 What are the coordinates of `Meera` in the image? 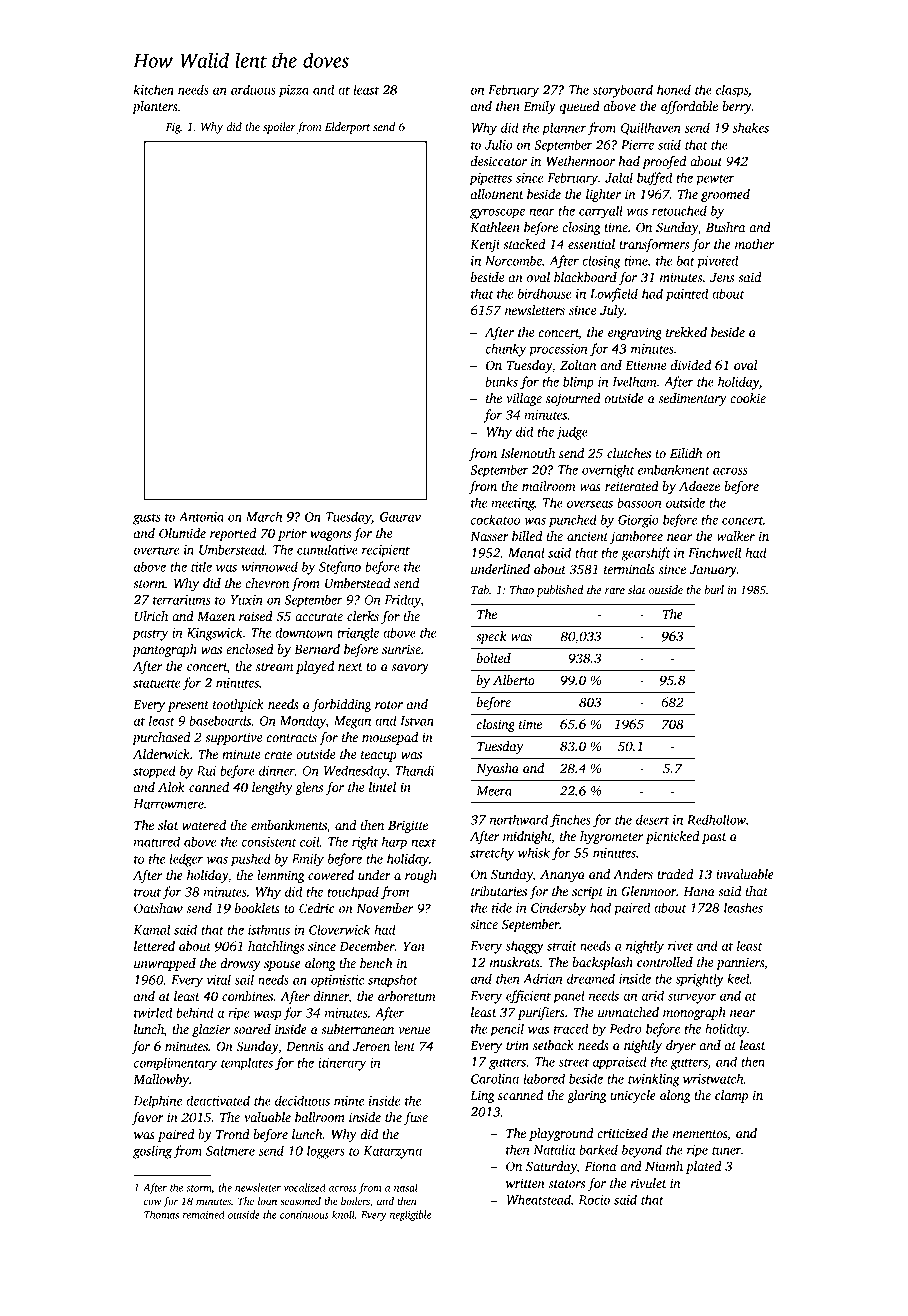 It's located at (494, 791).
